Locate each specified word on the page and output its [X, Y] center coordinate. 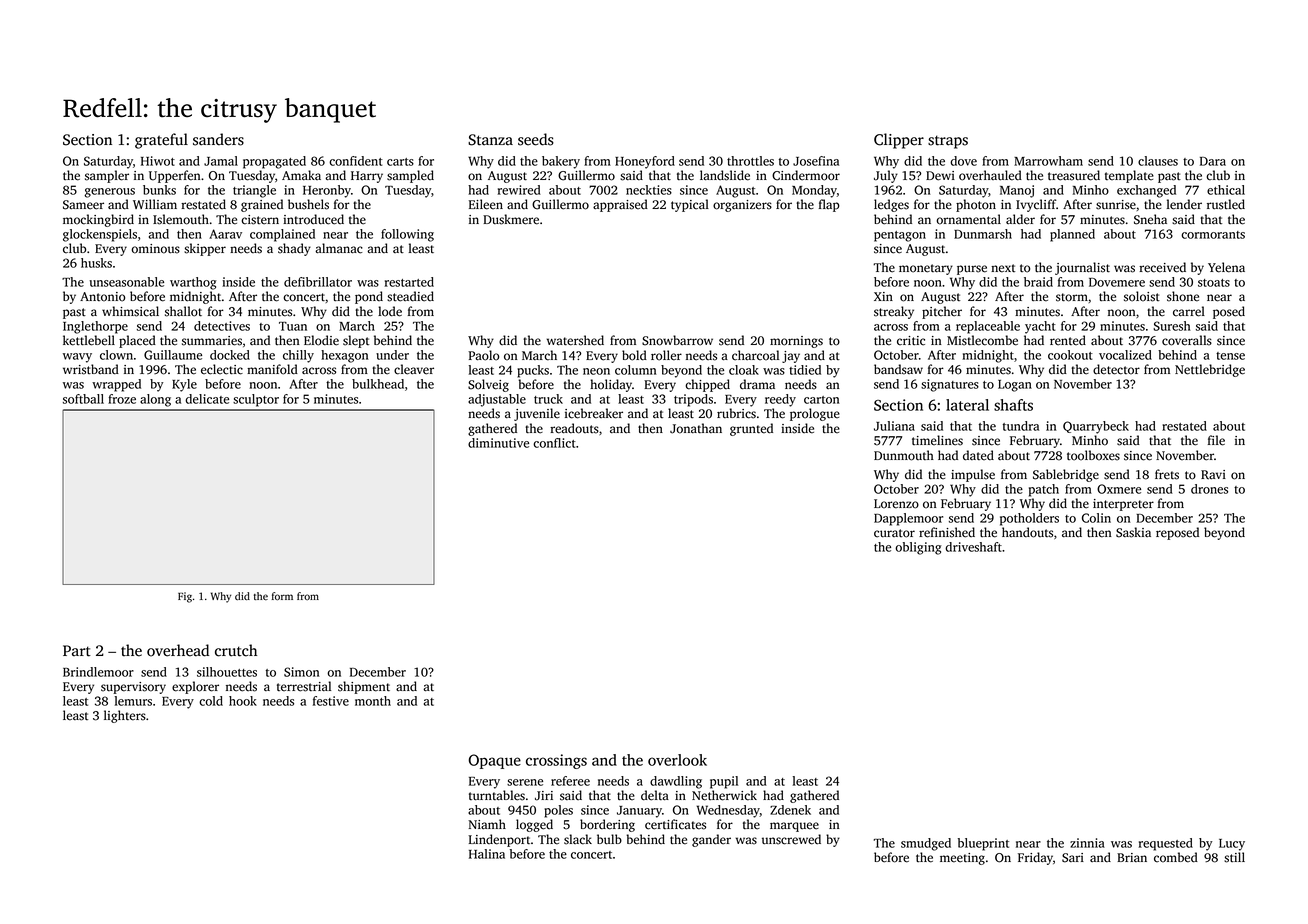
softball [83, 399]
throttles [750, 161]
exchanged [1146, 191]
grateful [161, 141]
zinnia [1087, 843]
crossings [556, 761]
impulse [973, 475]
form [282, 596]
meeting [962, 859]
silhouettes [227, 672]
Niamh [487, 824]
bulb [609, 839]
